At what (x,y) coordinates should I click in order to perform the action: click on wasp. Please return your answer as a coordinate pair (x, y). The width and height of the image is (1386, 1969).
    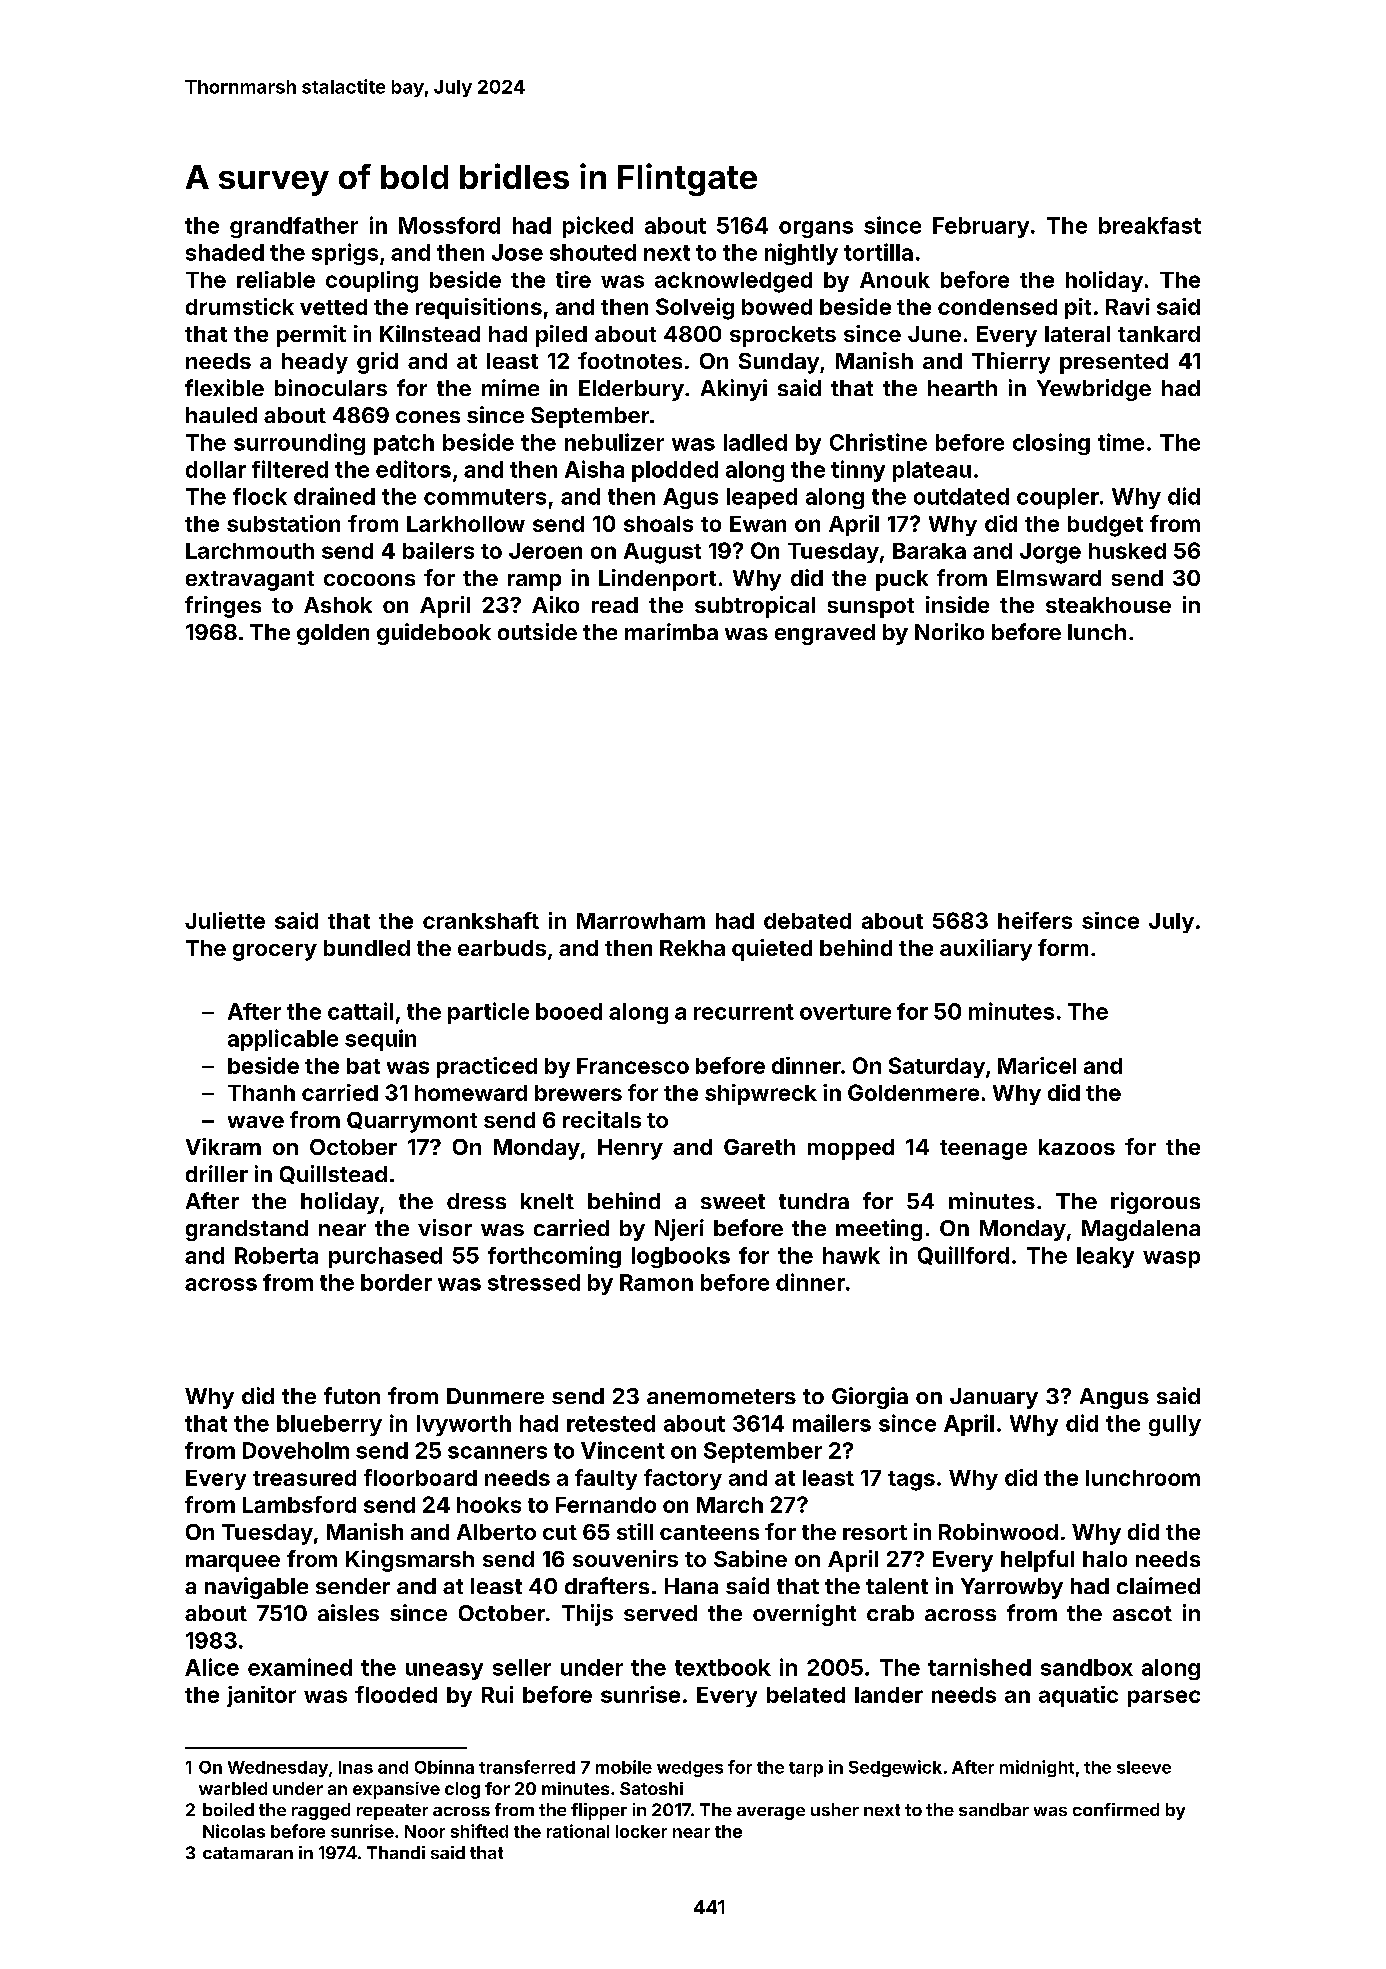
    Looking at the image, I should click on (1171, 1259).
